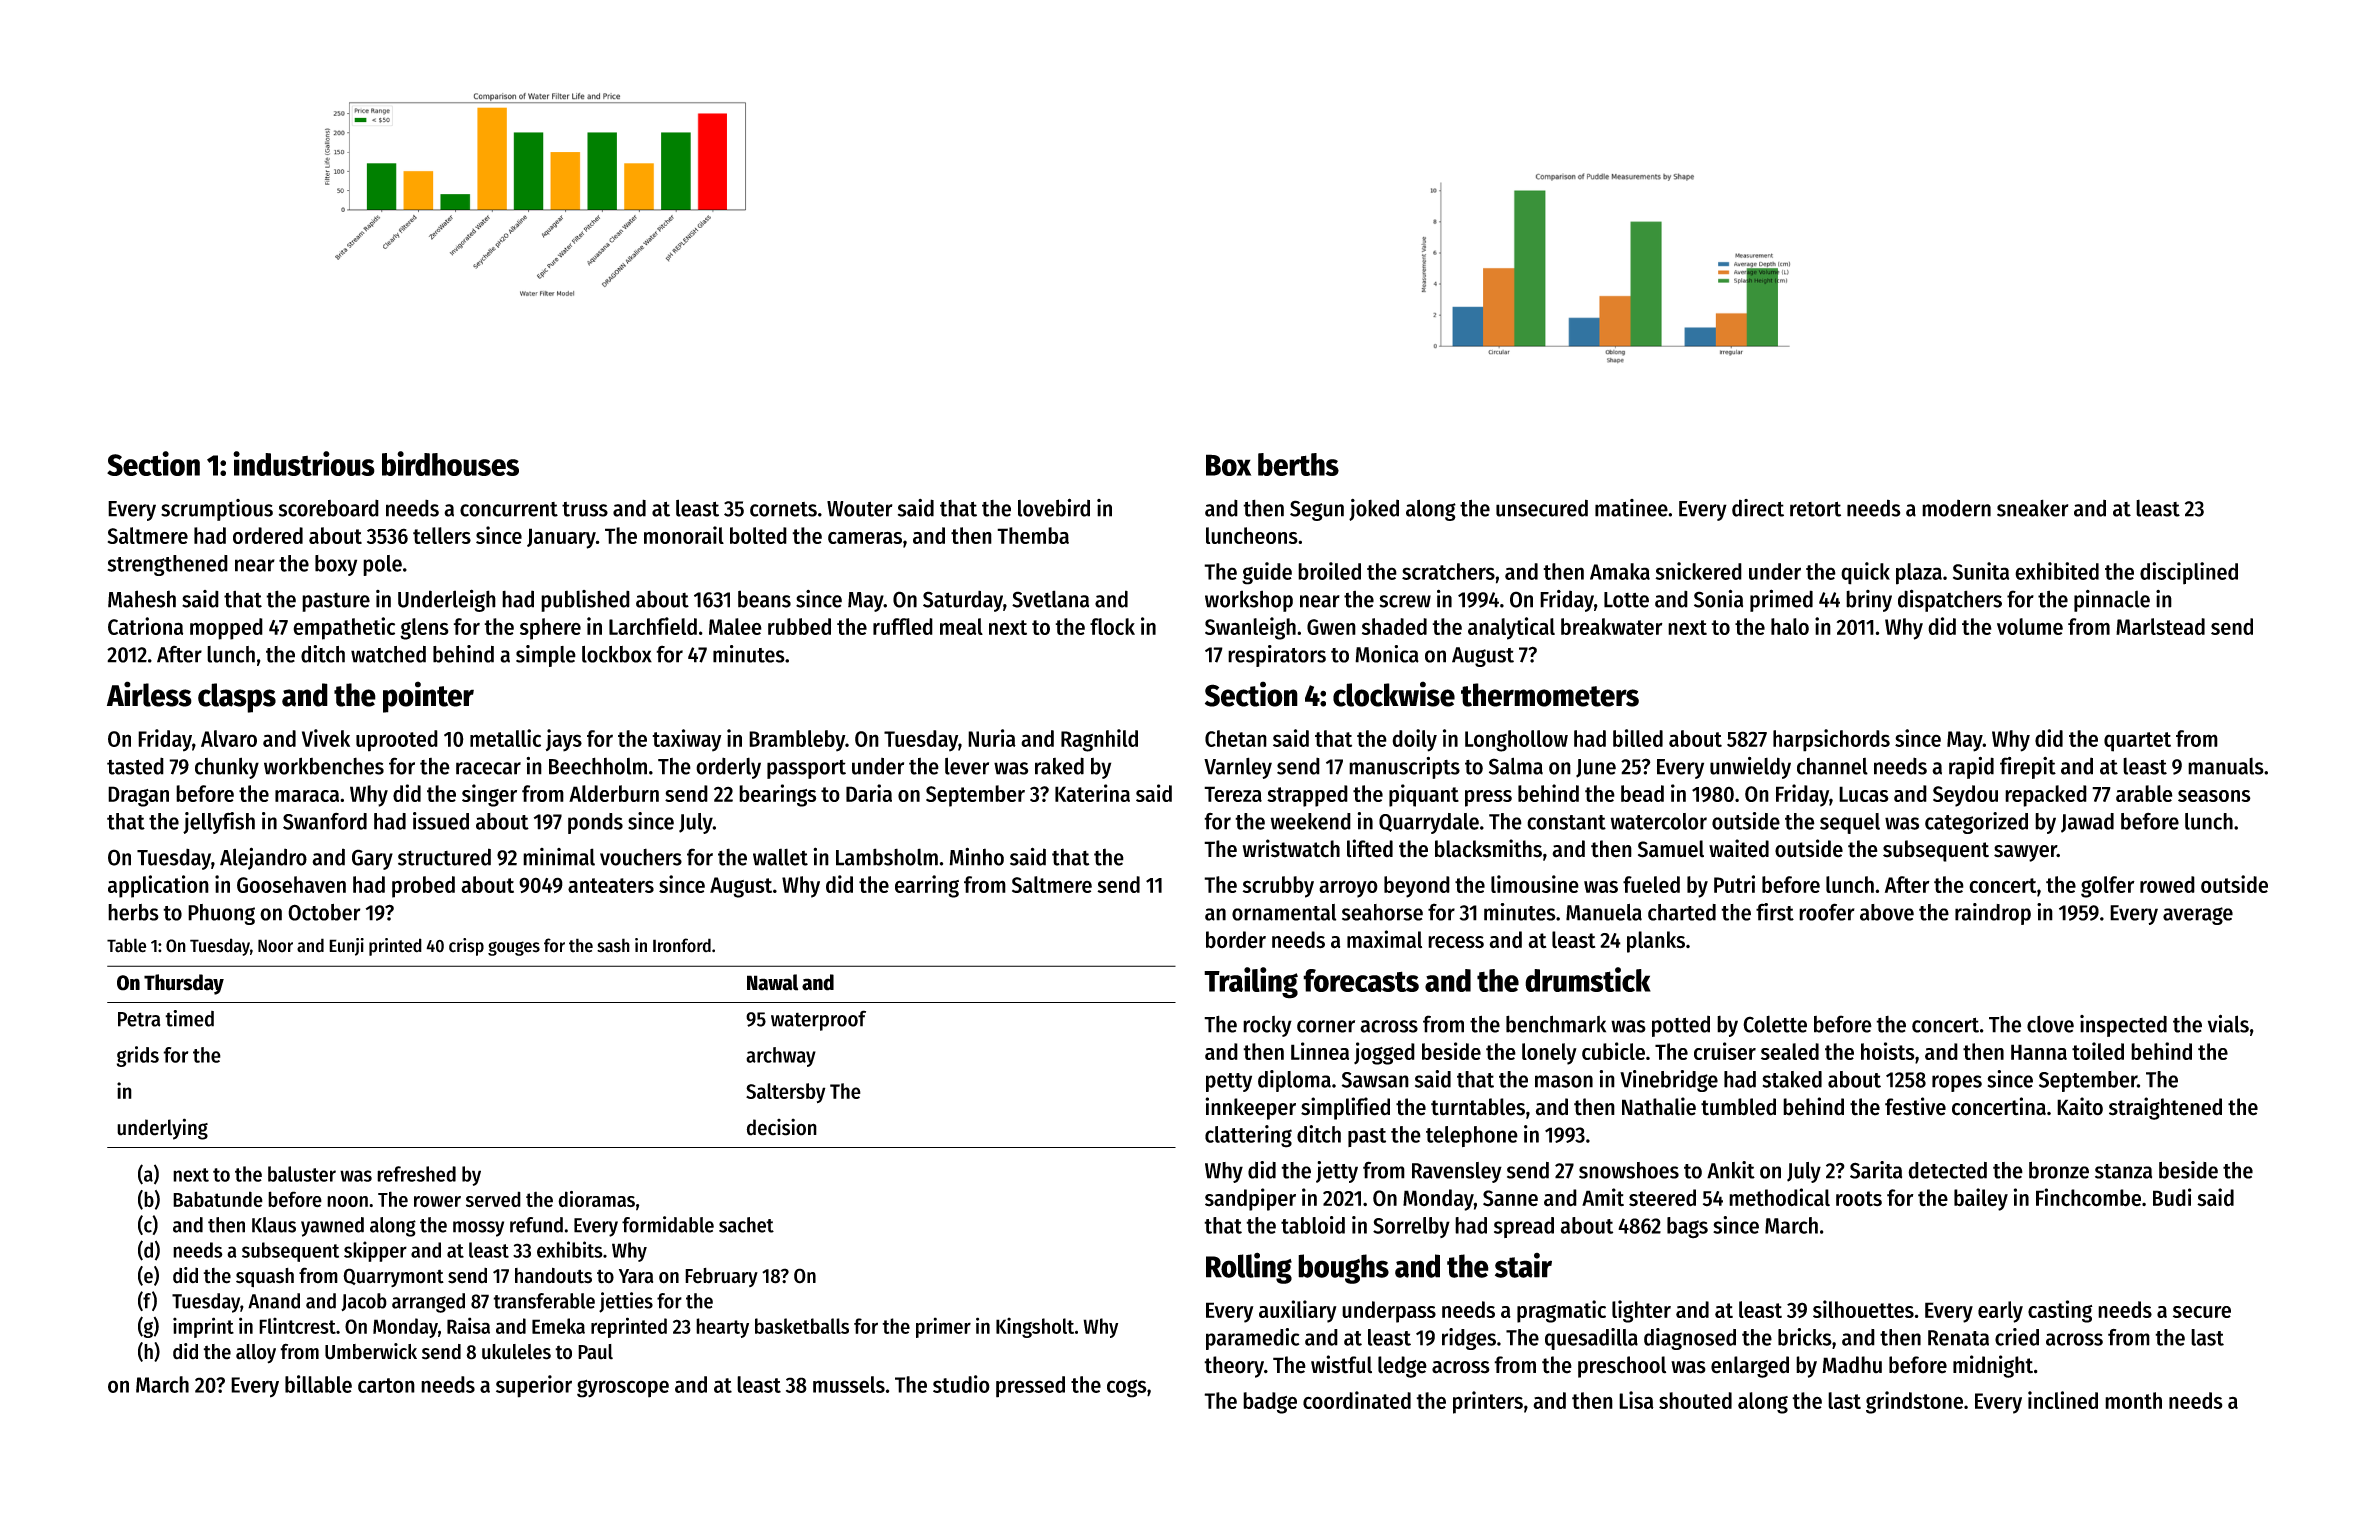 The width and height of the document is (2380, 1540). What do you see at coordinates (1516, 741) in the document?
I see `Longhollow` at bounding box center [1516, 741].
